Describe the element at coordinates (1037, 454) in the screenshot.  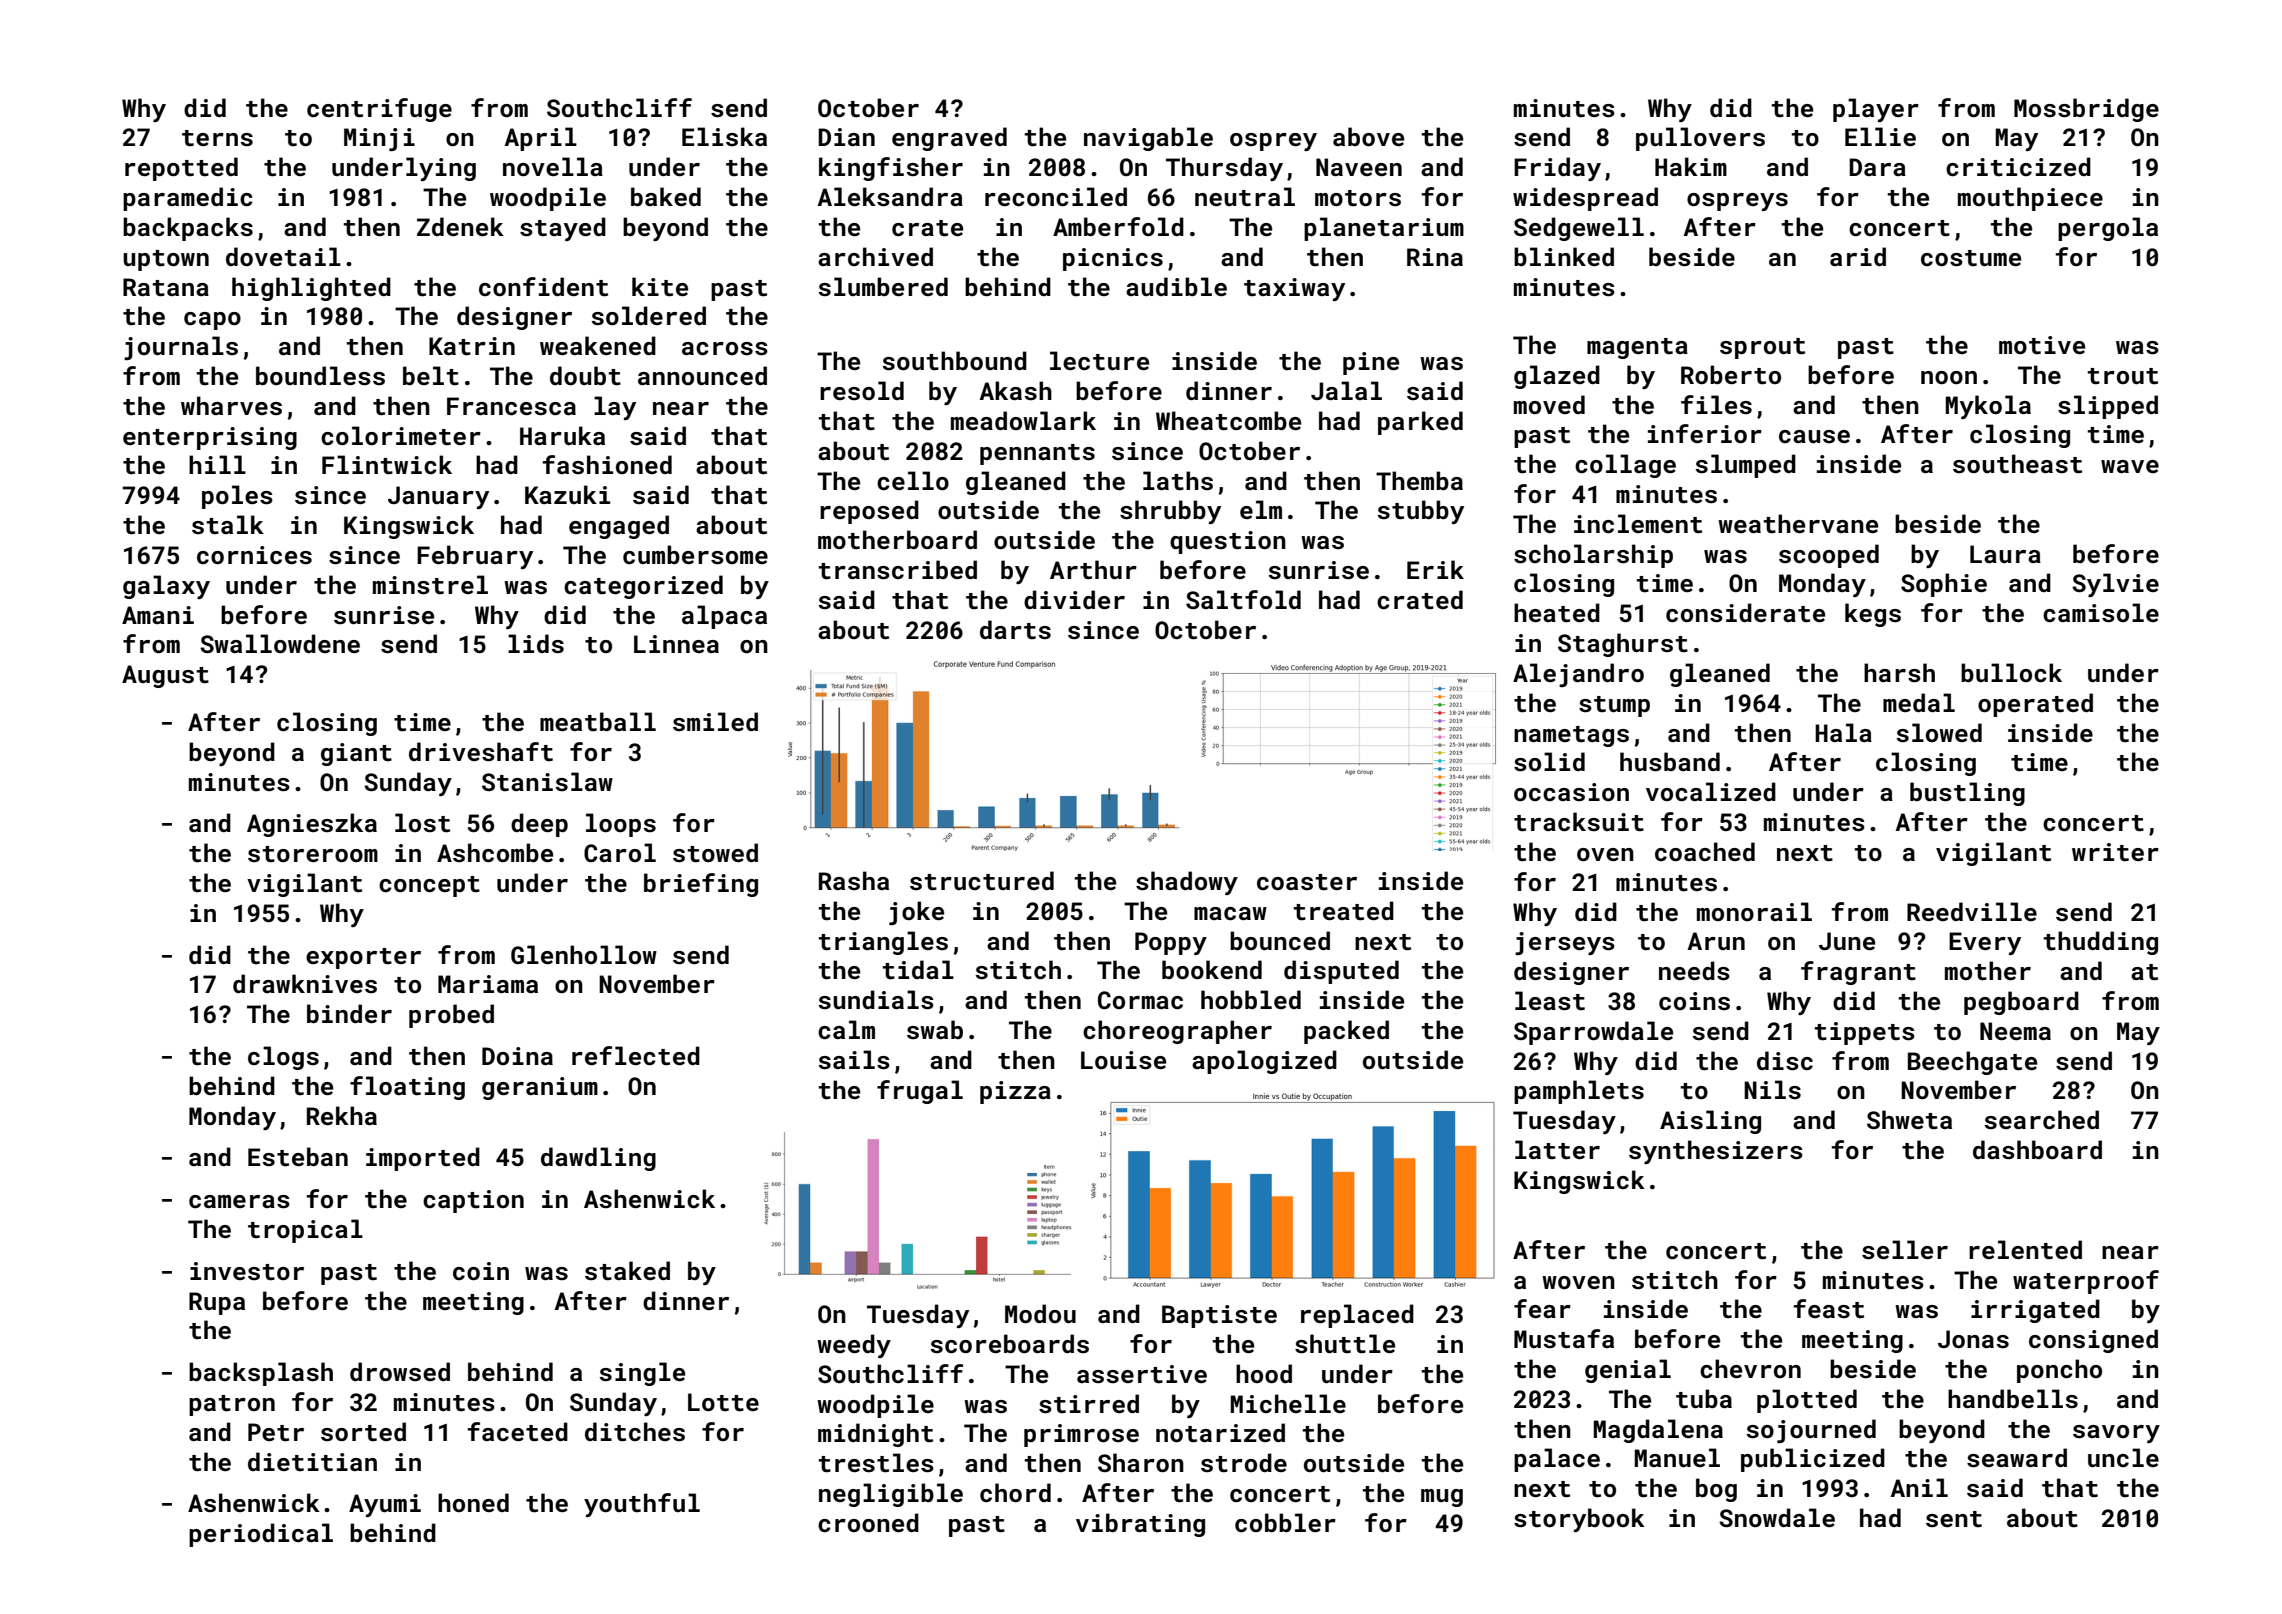
I see `pennants` at that location.
